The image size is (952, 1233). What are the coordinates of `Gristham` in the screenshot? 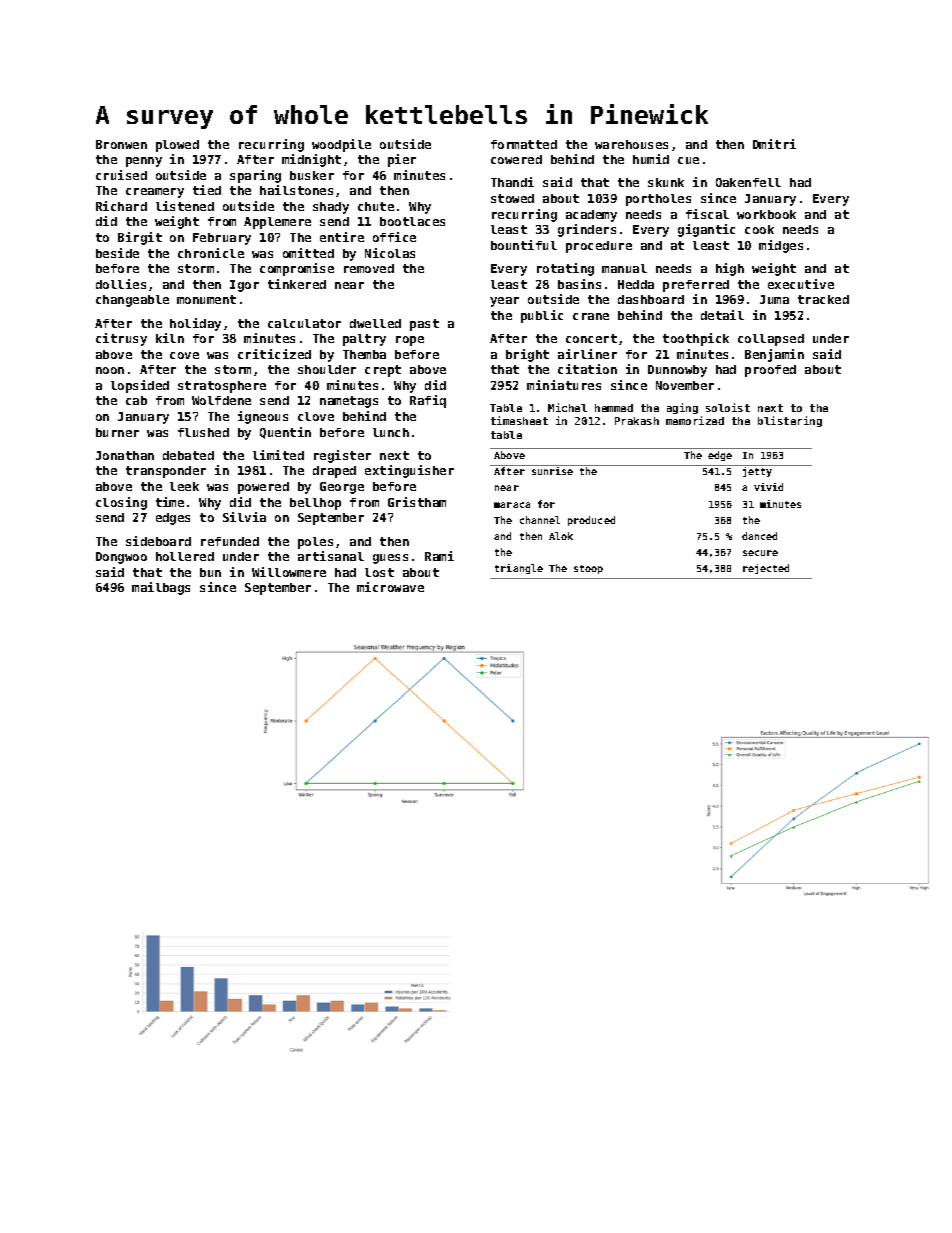 It's located at (417, 502).
